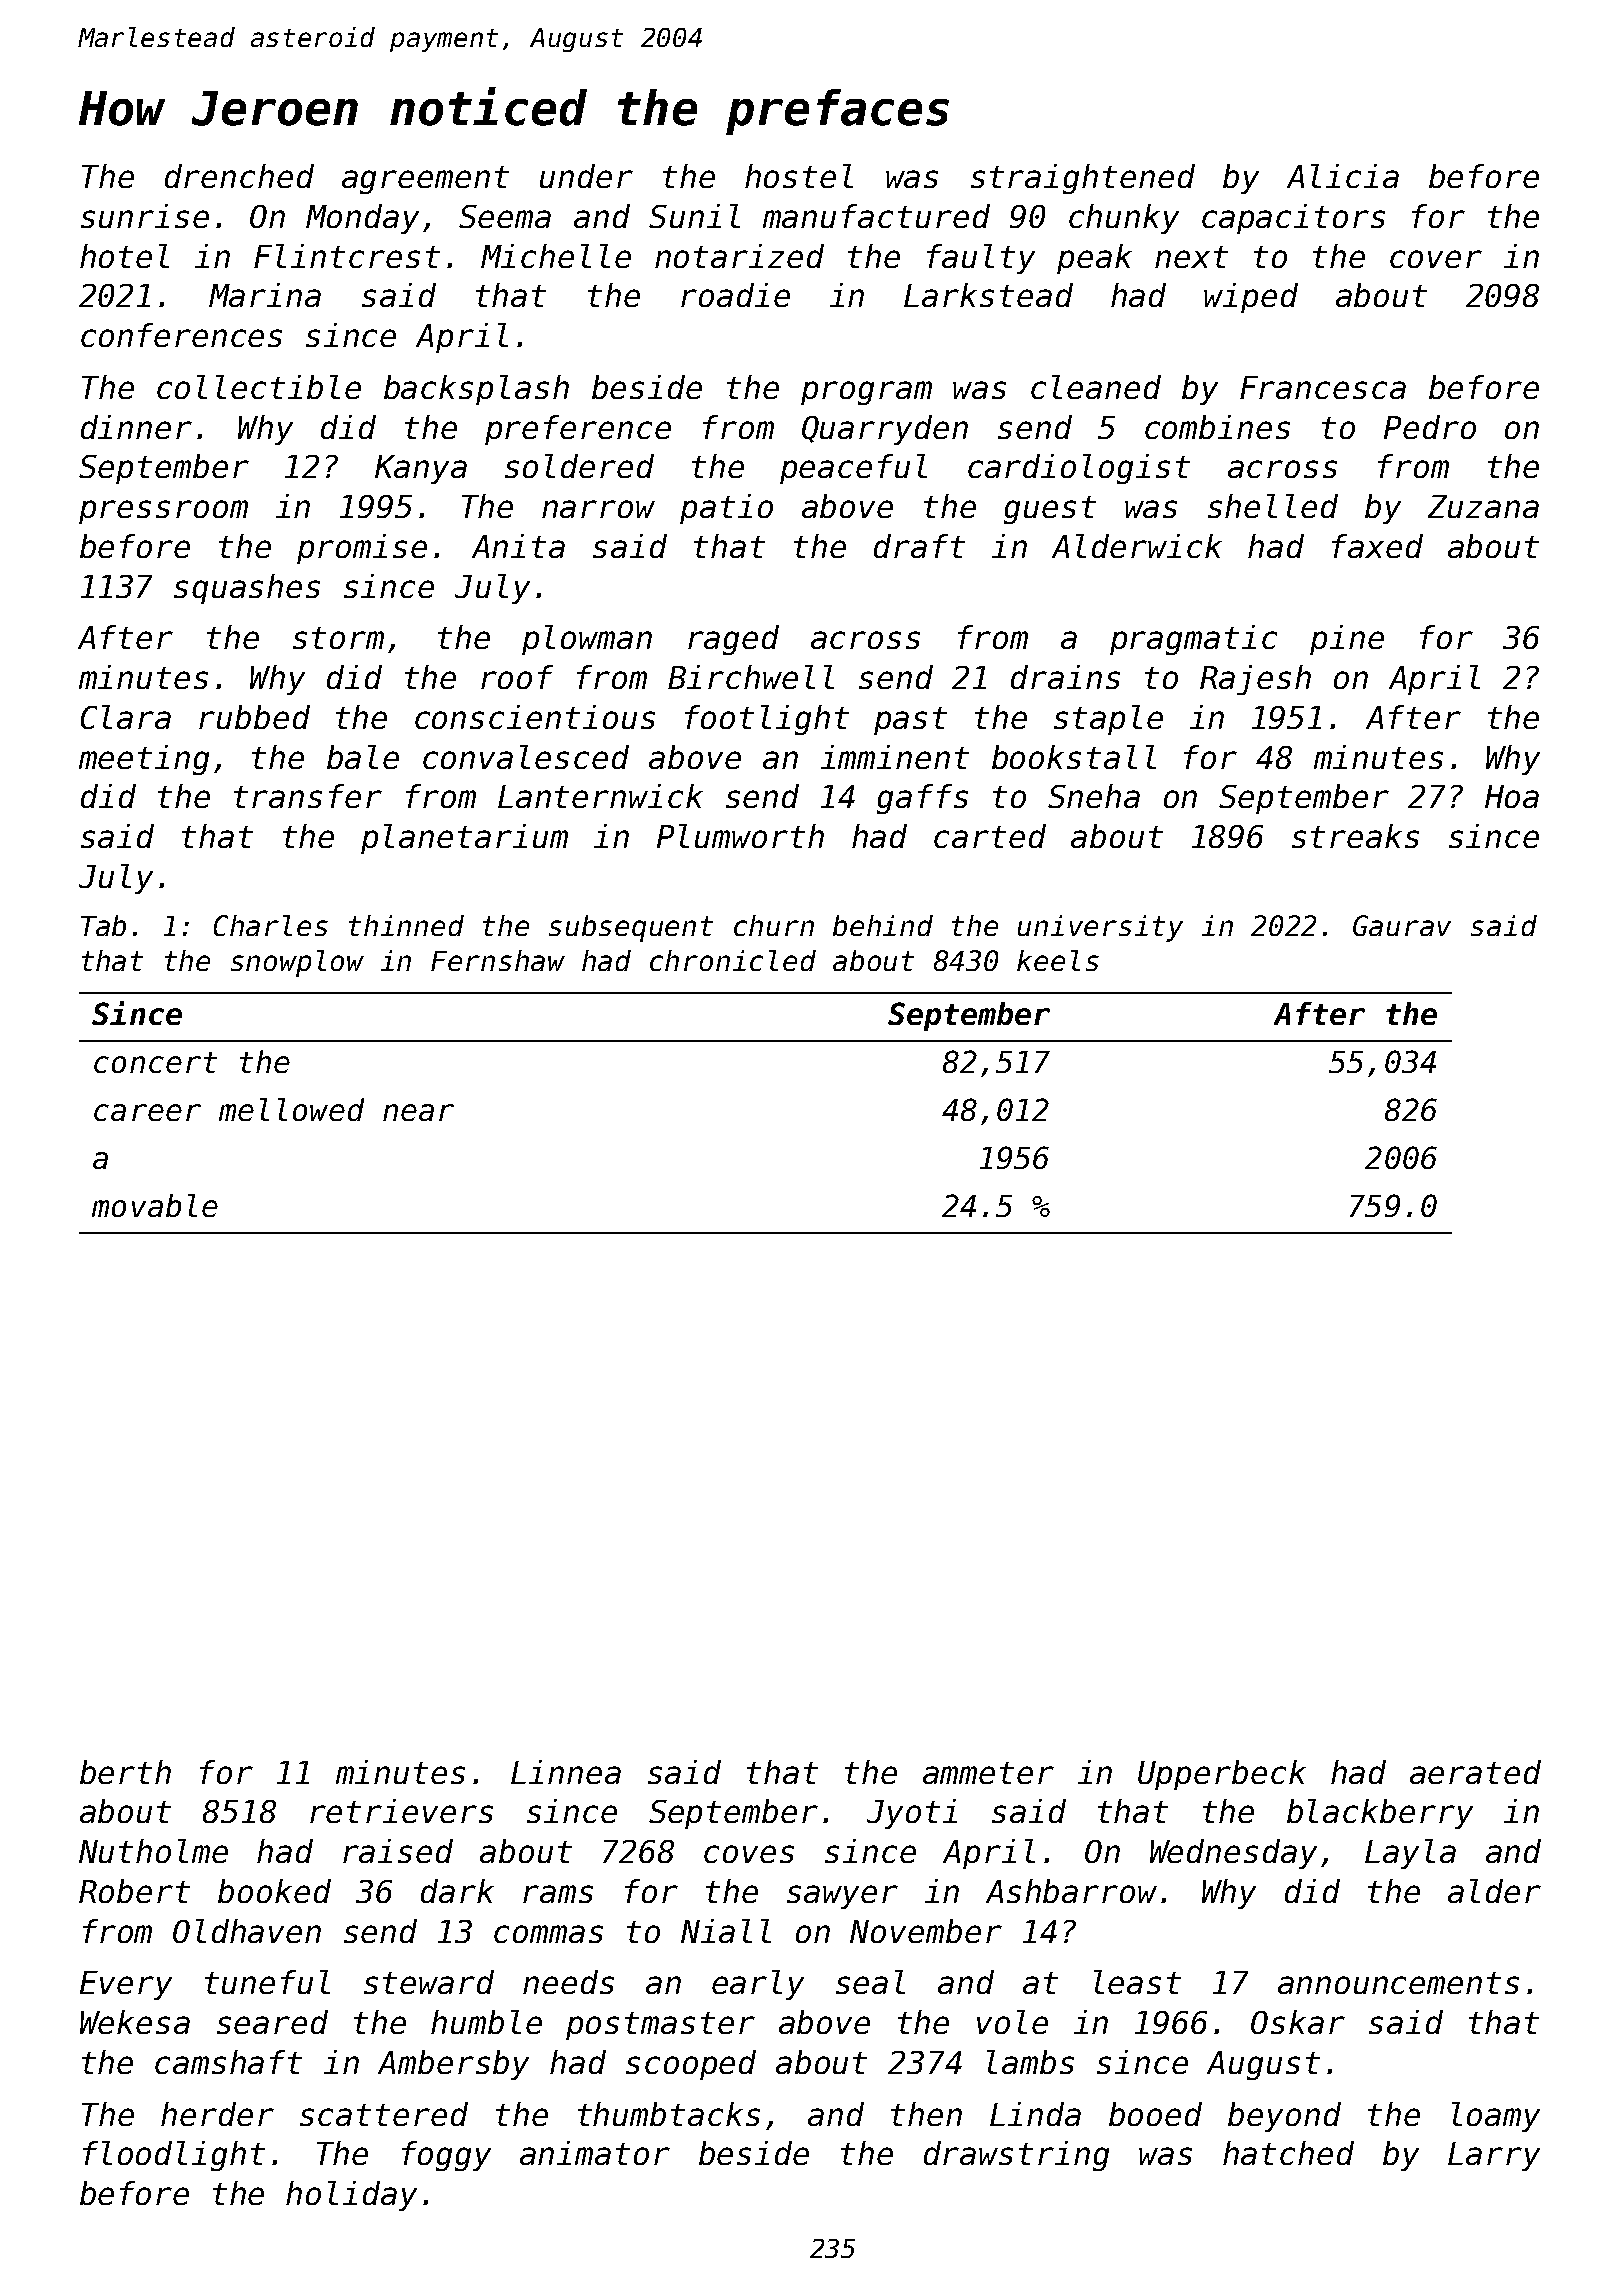 Image resolution: width=1620 pixels, height=2292 pixels. I want to click on patio, so click(726, 509).
